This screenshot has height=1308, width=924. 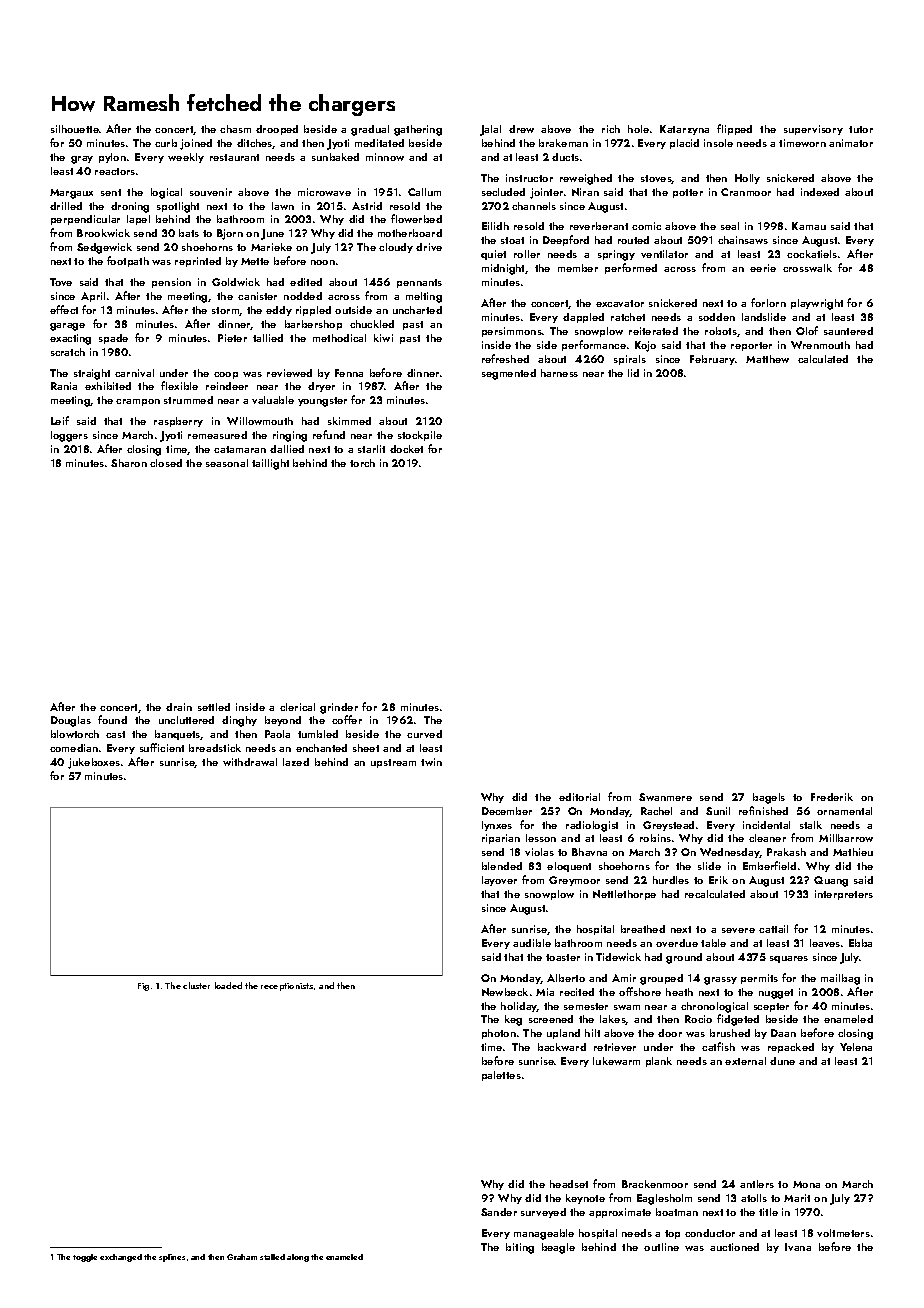 What do you see at coordinates (228, 985) in the screenshot?
I see `loaded` at bounding box center [228, 985].
